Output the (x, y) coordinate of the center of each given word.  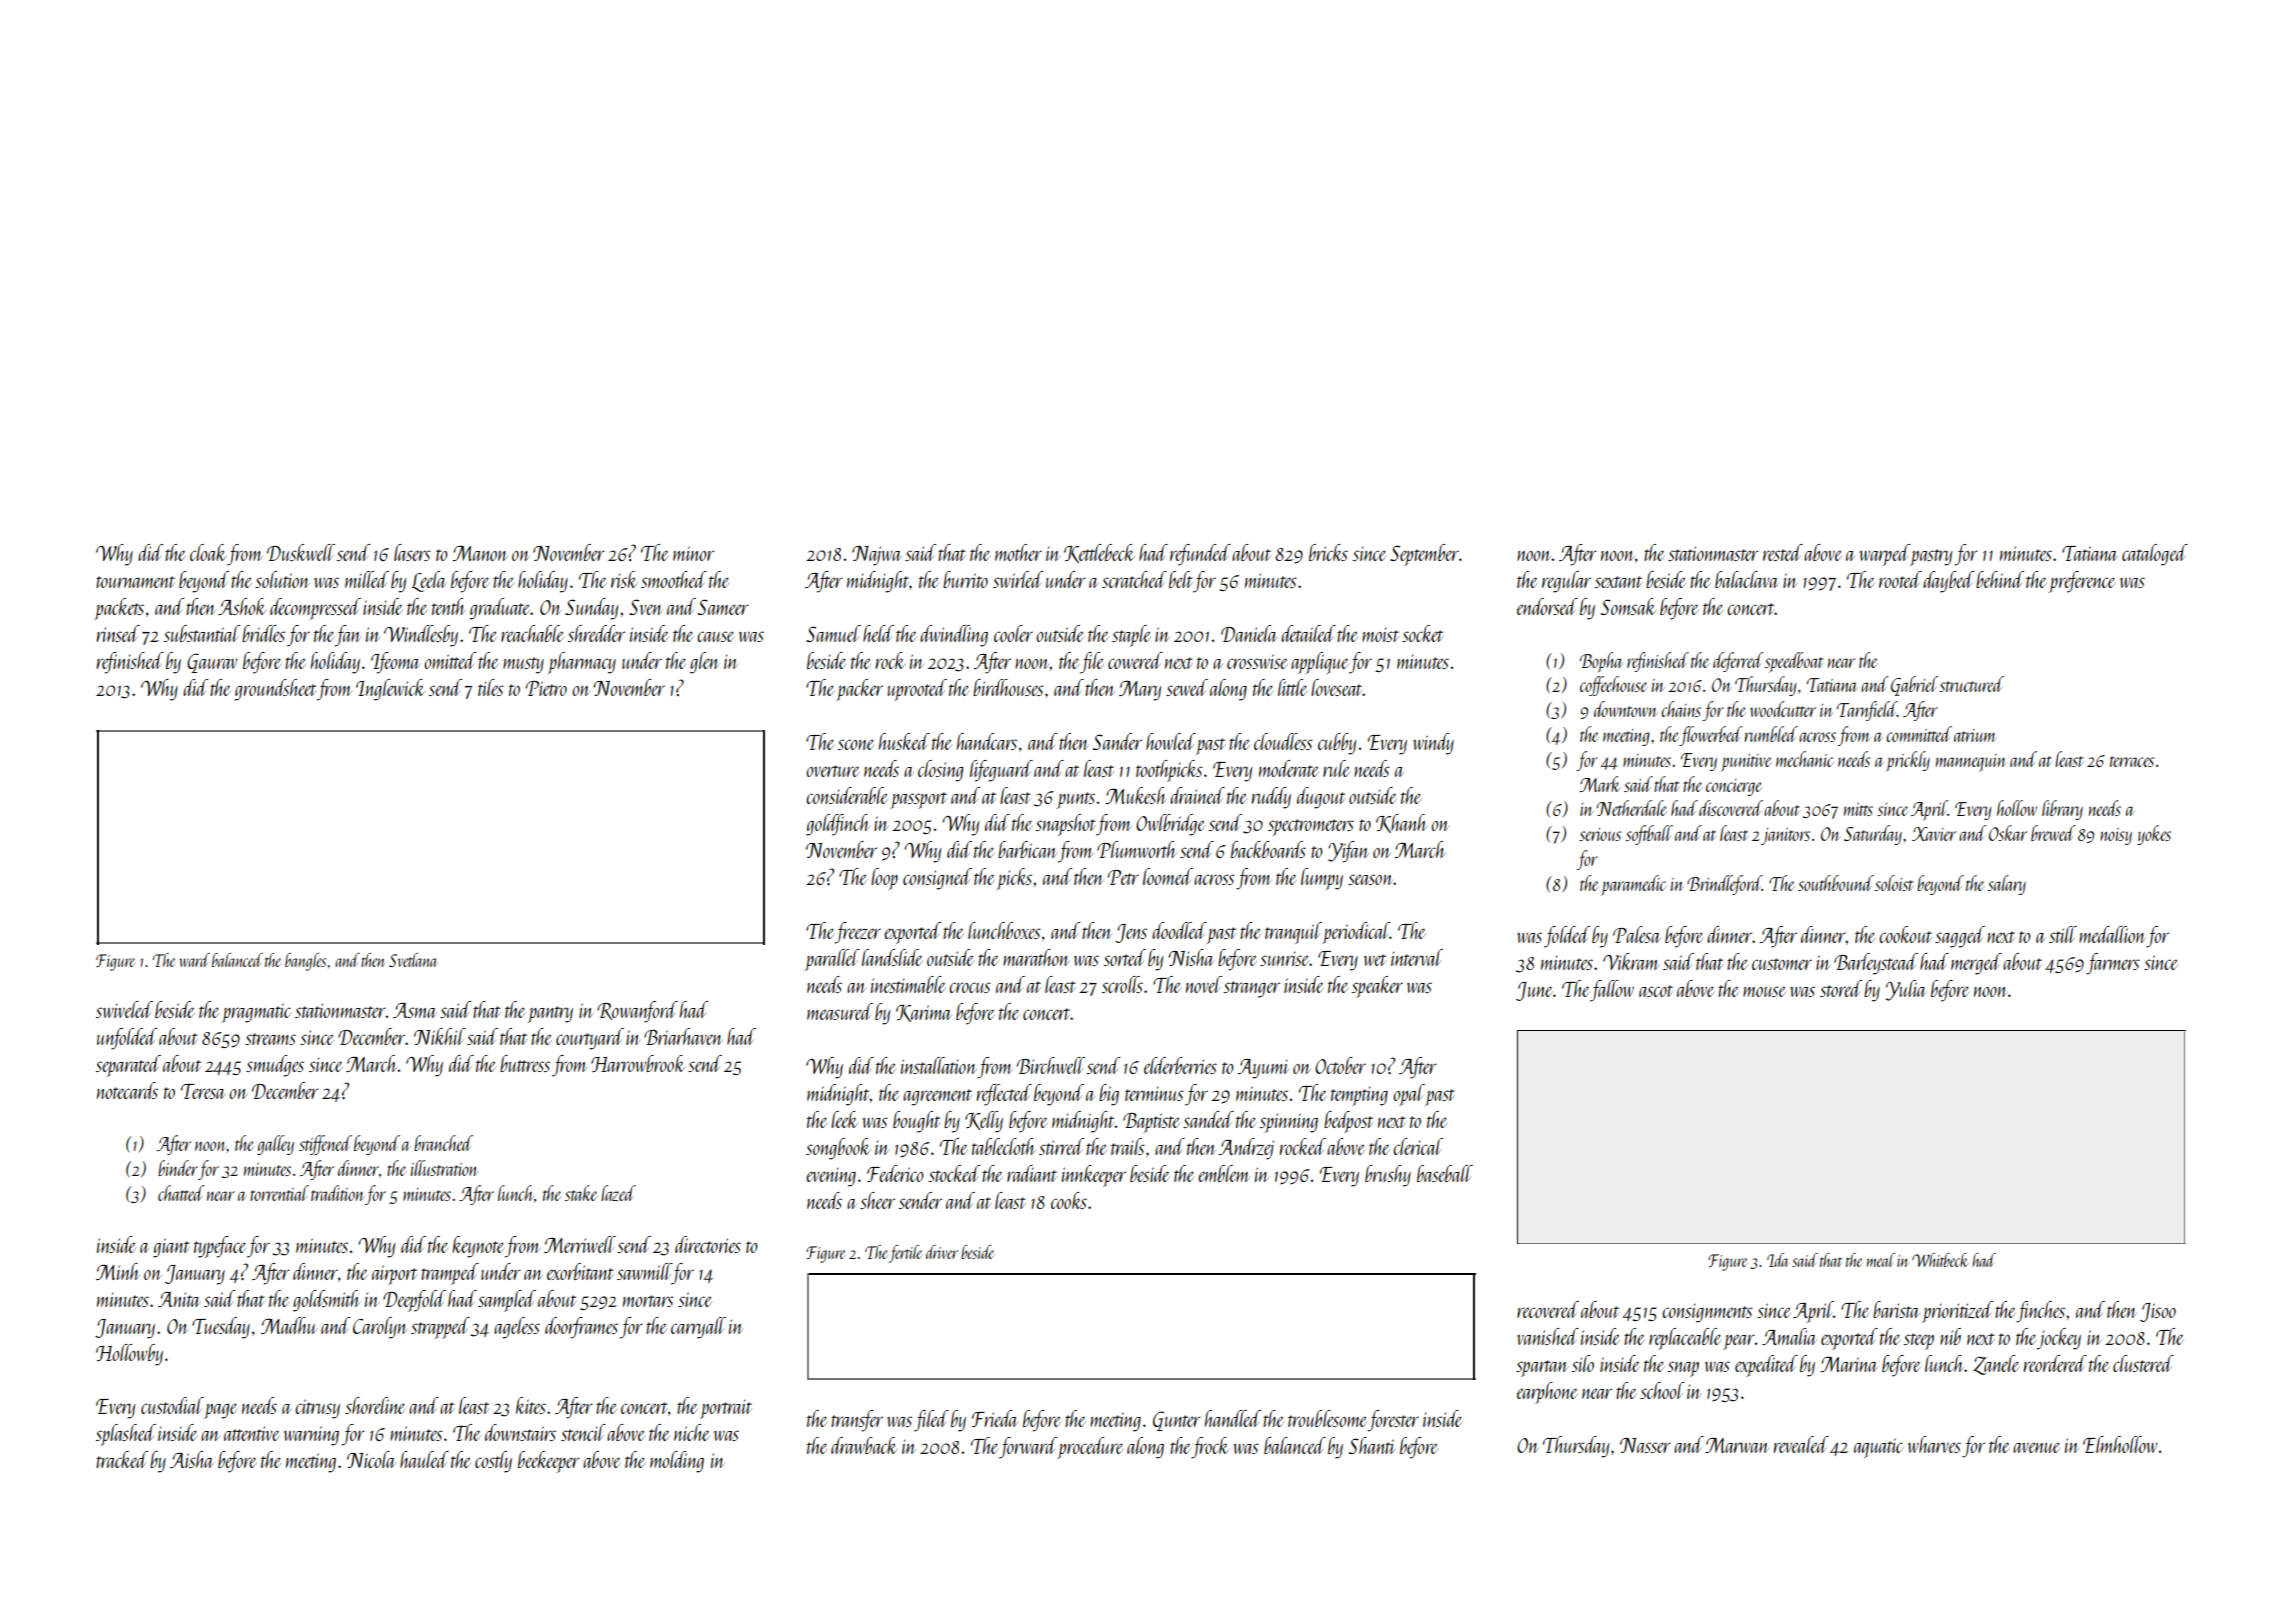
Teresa (203, 1091)
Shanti (1372, 1445)
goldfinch (838, 825)
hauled (424, 1459)
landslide (892, 957)
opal (1409, 1095)
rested (1783, 552)
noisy (2116, 836)
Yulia (1906, 990)
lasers (412, 552)
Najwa (877, 556)
